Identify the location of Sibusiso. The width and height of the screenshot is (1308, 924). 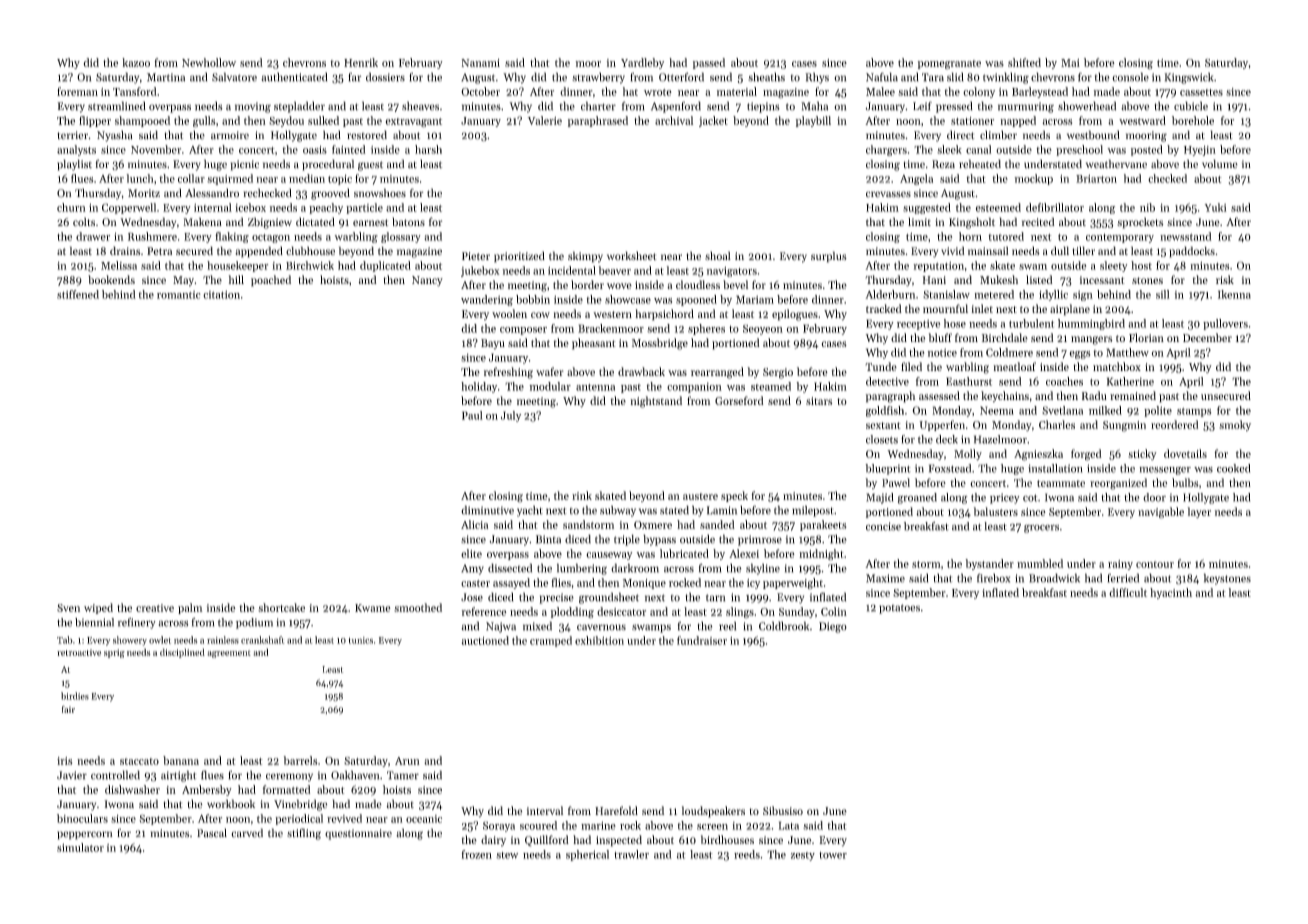
(783, 810).
